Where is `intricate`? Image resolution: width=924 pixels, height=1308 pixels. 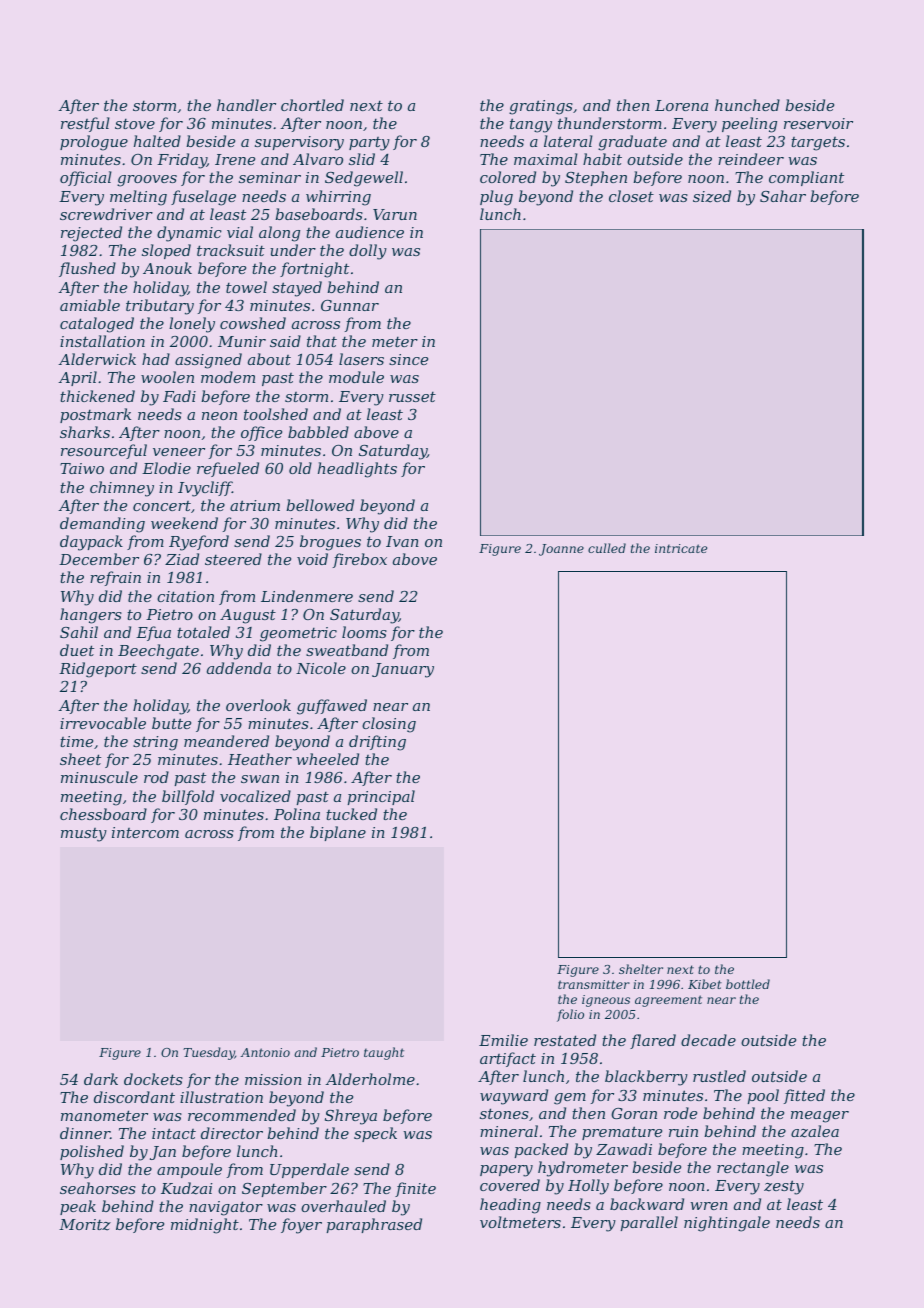
intricate is located at coordinates (681, 548).
